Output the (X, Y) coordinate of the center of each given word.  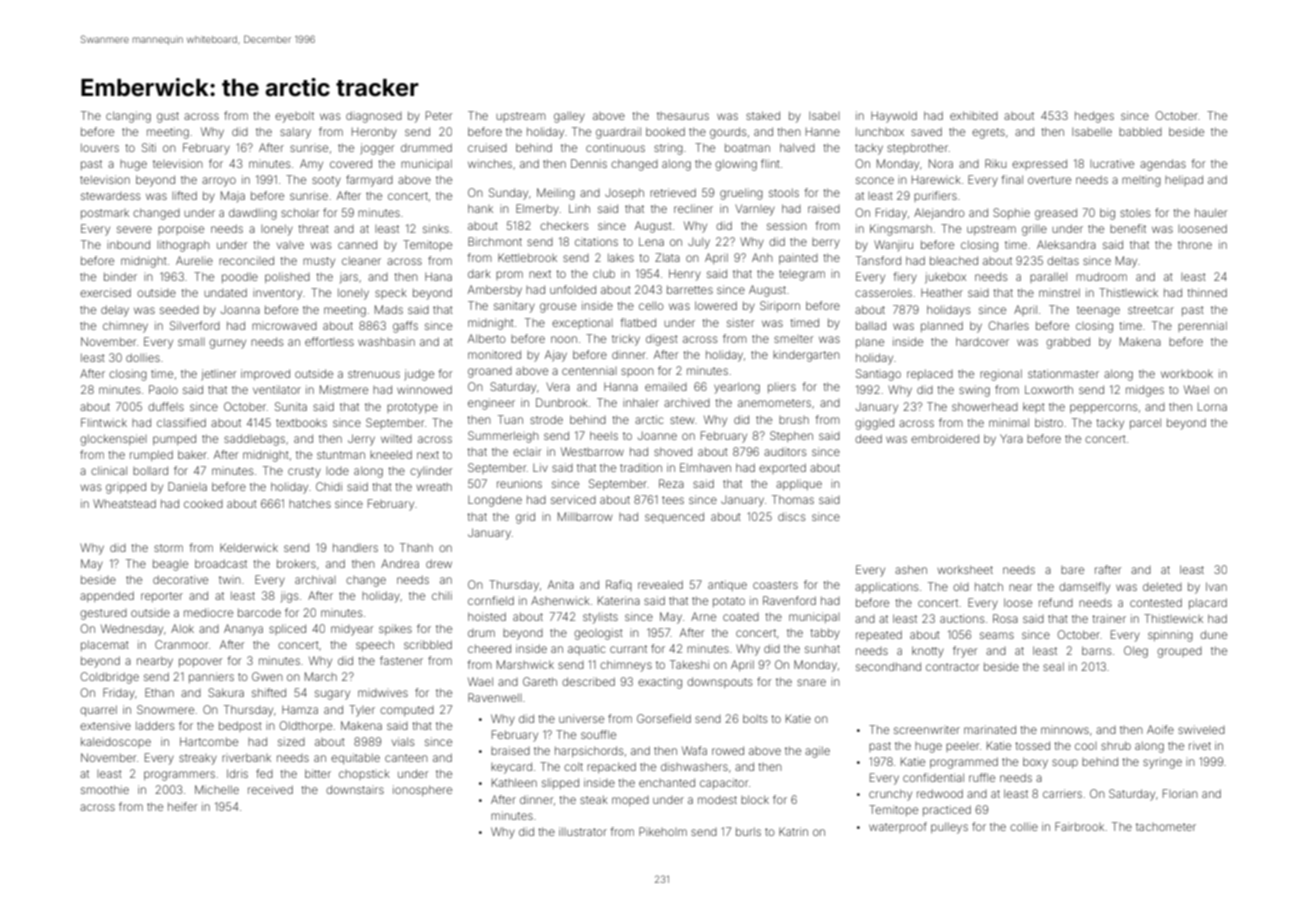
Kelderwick (249, 547)
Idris (237, 773)
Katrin (793, 831)
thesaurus (683, 116)
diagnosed (374, 117)
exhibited (974, 115)
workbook (1187, 373)
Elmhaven (705, 467)
